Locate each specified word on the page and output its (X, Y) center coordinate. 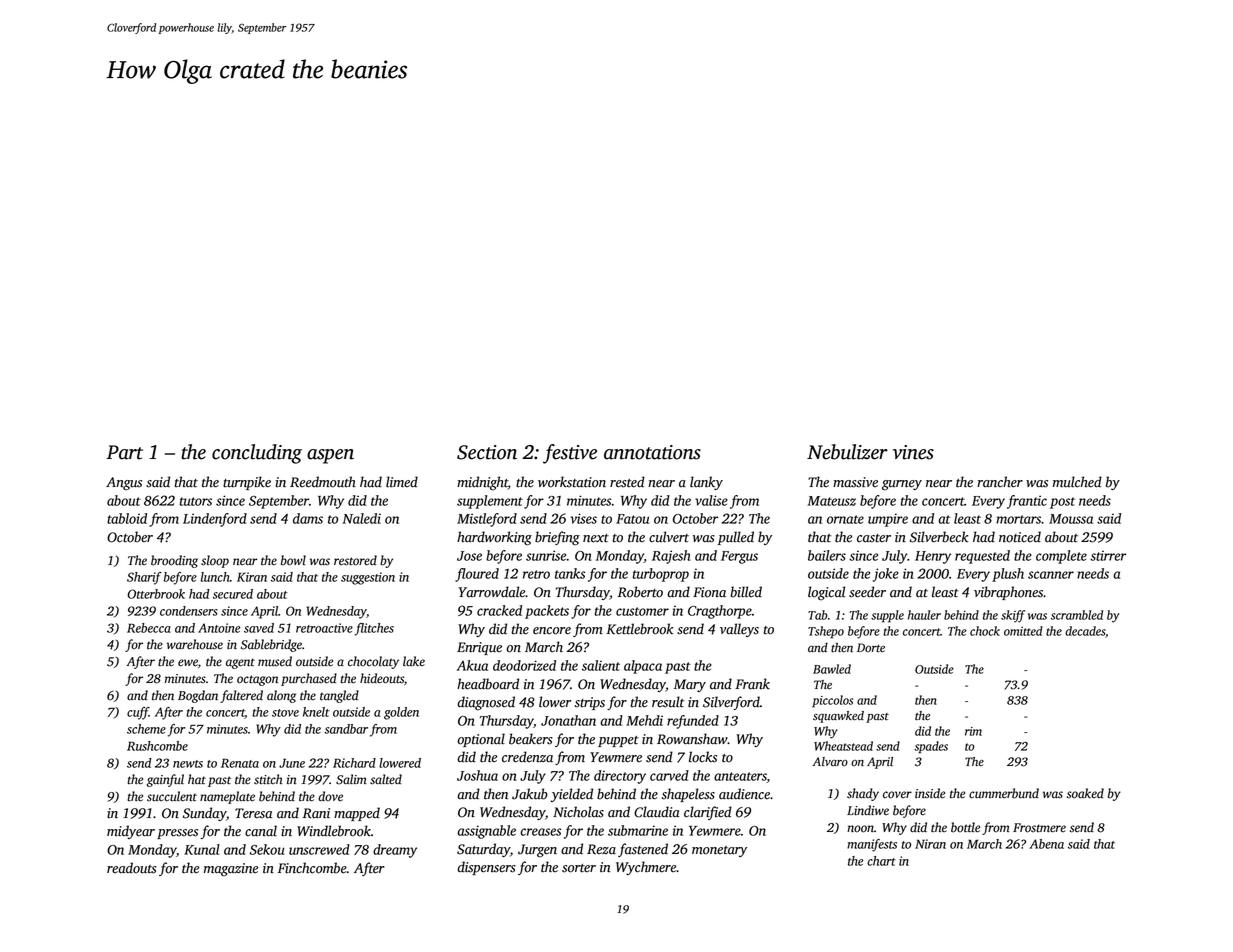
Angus (124, 484)
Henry (933, 557)
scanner (1051, 575)
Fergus (739, 557)
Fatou (632, 519)
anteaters (740, 777)
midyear (131, 832)
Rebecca (149, 628)
